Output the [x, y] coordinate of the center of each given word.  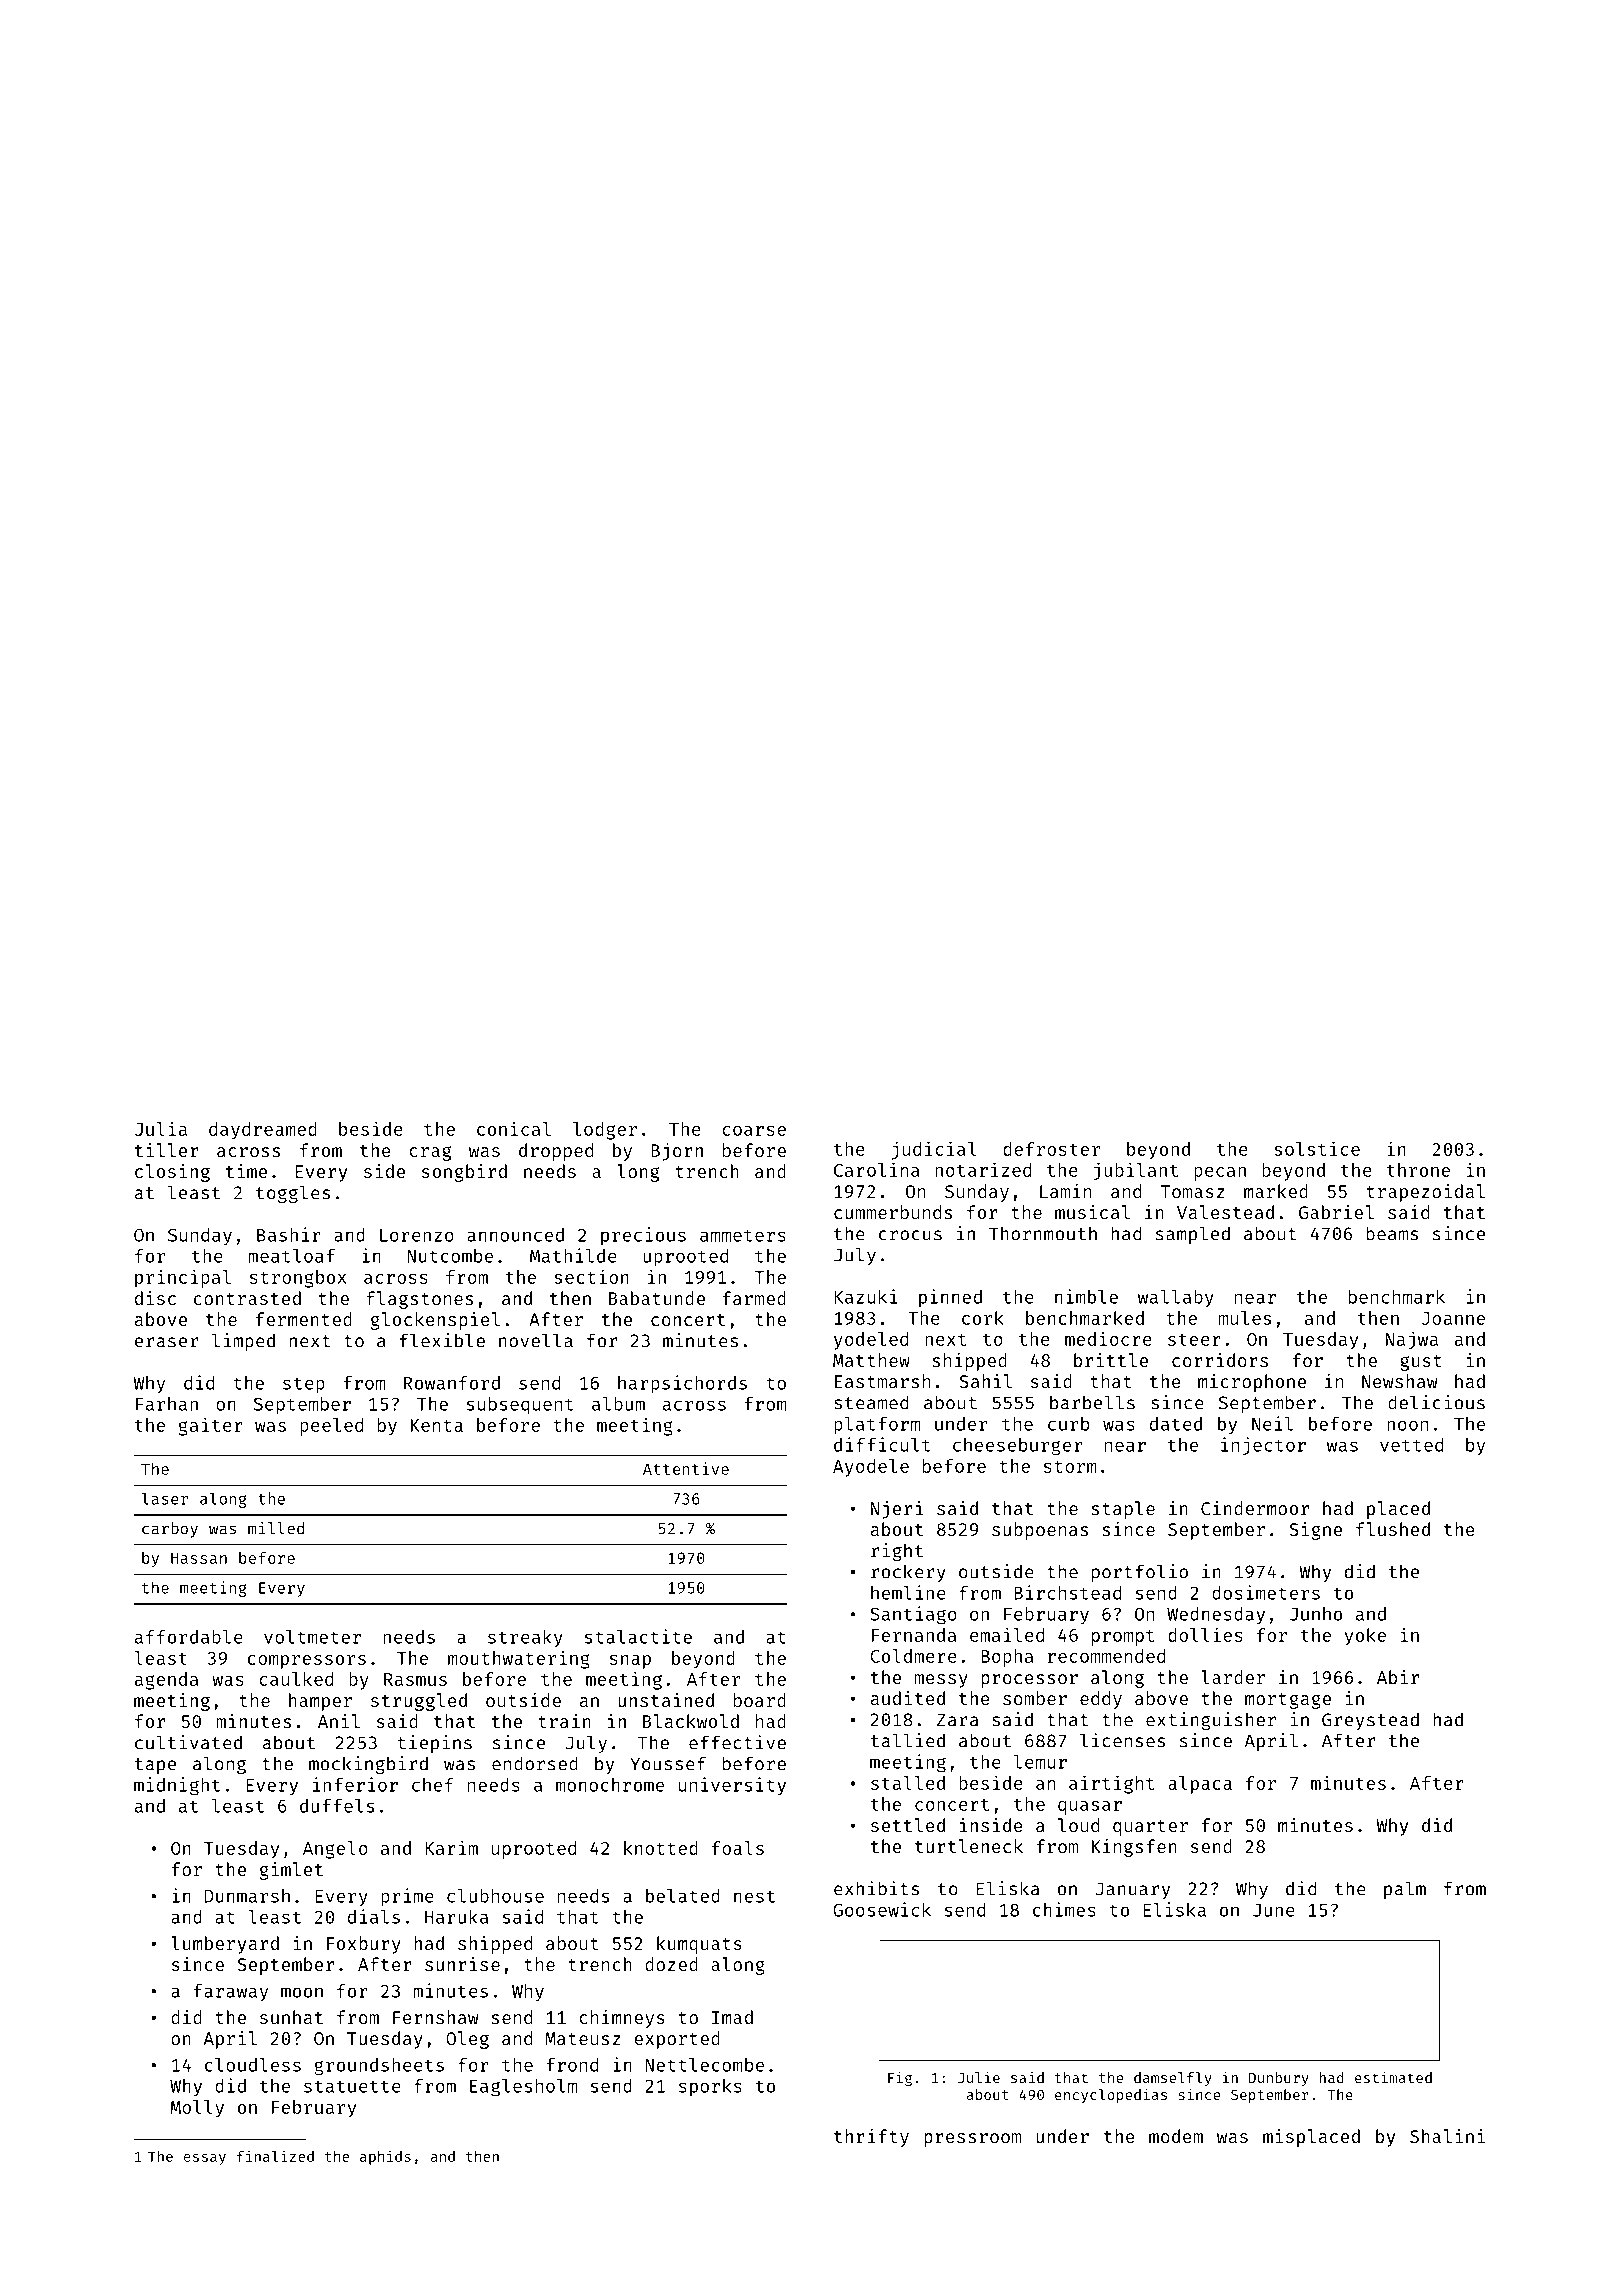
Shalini [1447, 2136]
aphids [385, 2157]
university [732, 1786]
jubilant [1135, 1171]
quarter [1150, 1828]
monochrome [610, 1785]
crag [430, 1153]
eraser [167, 1342]
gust [1421, 1363]
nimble [1086, 1296]
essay [205, 2159]
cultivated [188, 1742]
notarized [983, 1169]
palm [1405, 1890]
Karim [451, 1847]
